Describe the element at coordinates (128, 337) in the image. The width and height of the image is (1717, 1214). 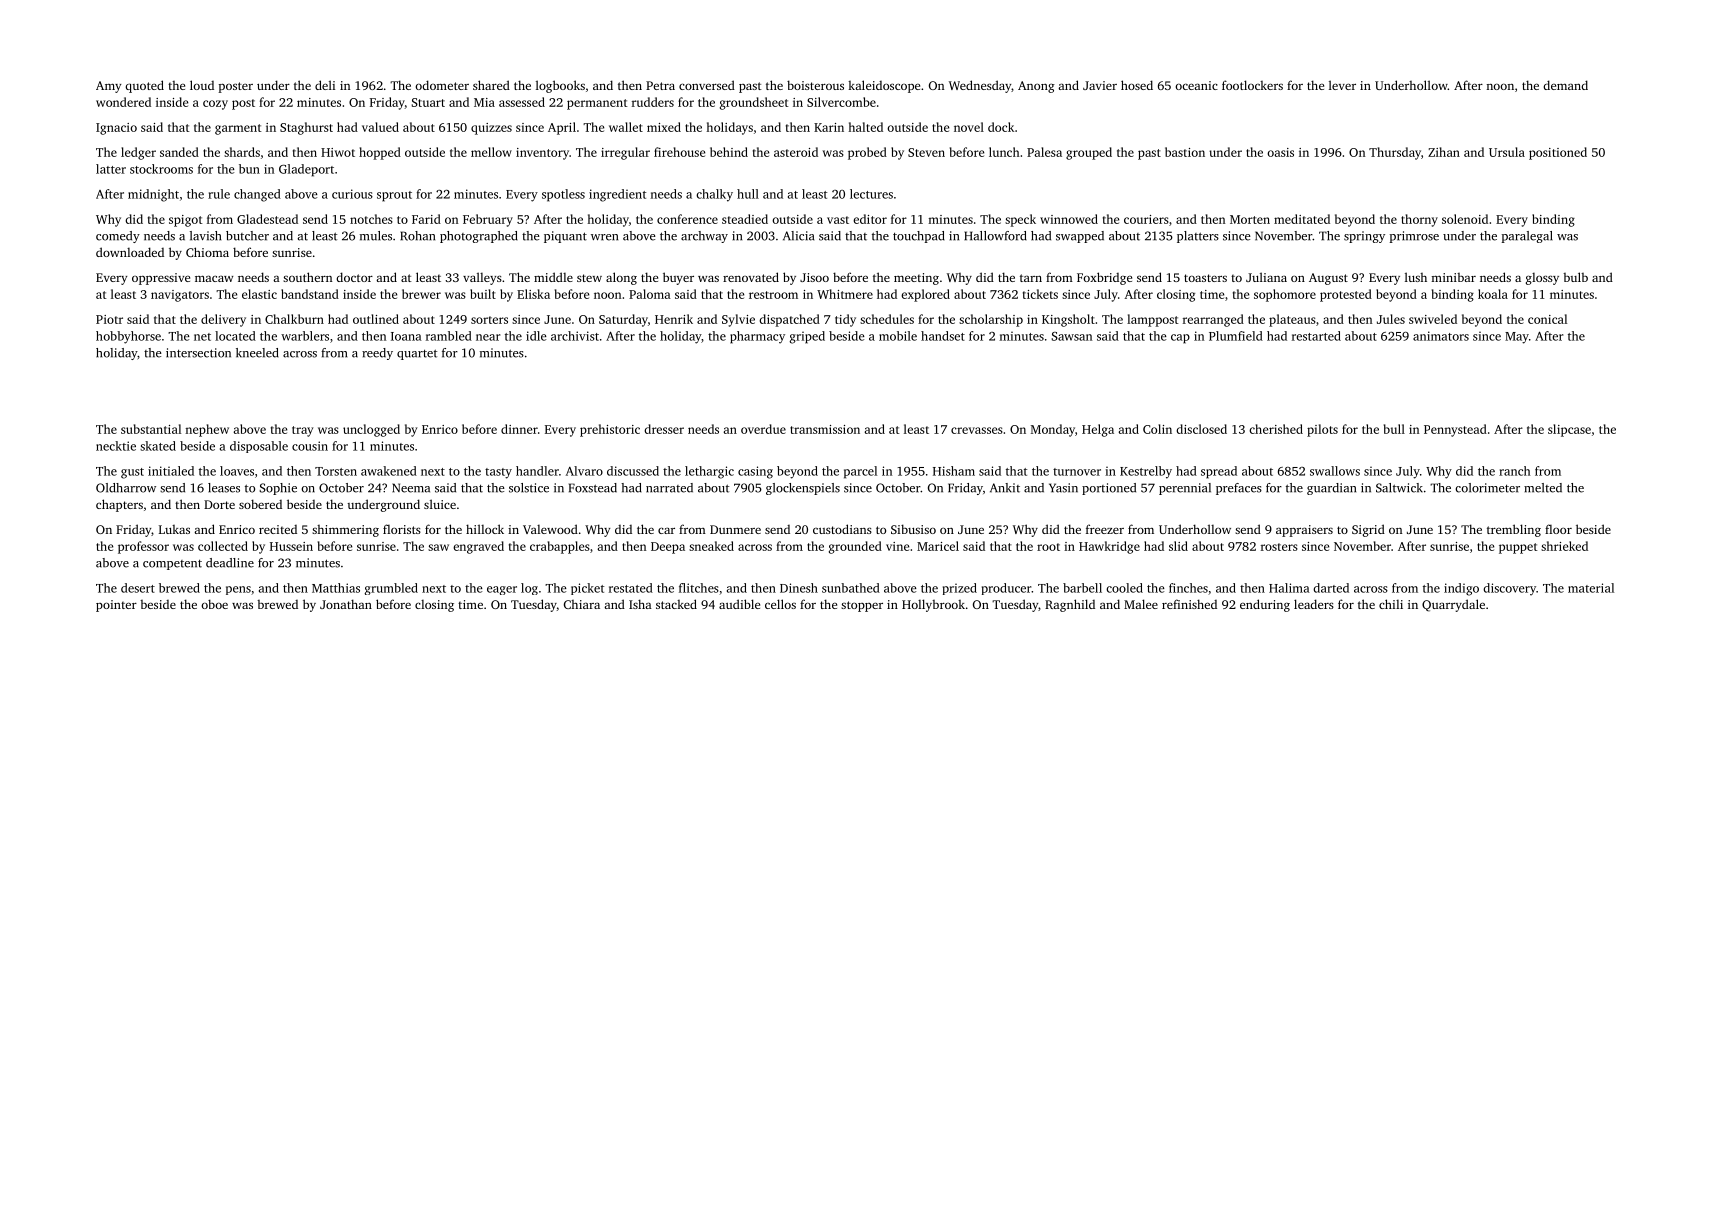
I see `hobbyhorse` at that location.
